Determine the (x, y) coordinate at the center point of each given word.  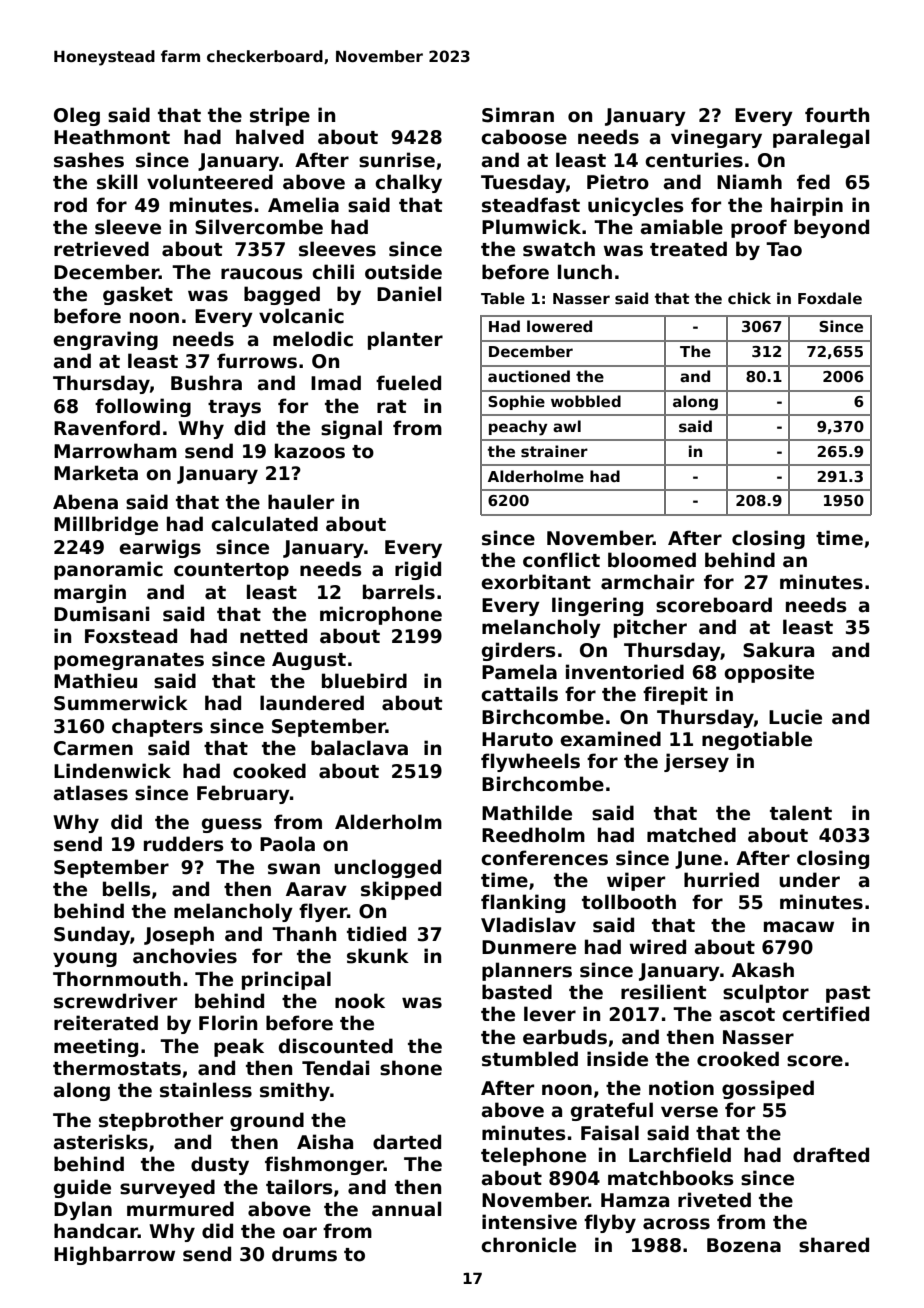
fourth (837, 115)
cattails (519, 694)
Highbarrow (114, 1255)
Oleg (77, 116)
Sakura (778, 650)
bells (127, 889)
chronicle (528, 1245)
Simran (518, 115)
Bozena (744, 1245)
